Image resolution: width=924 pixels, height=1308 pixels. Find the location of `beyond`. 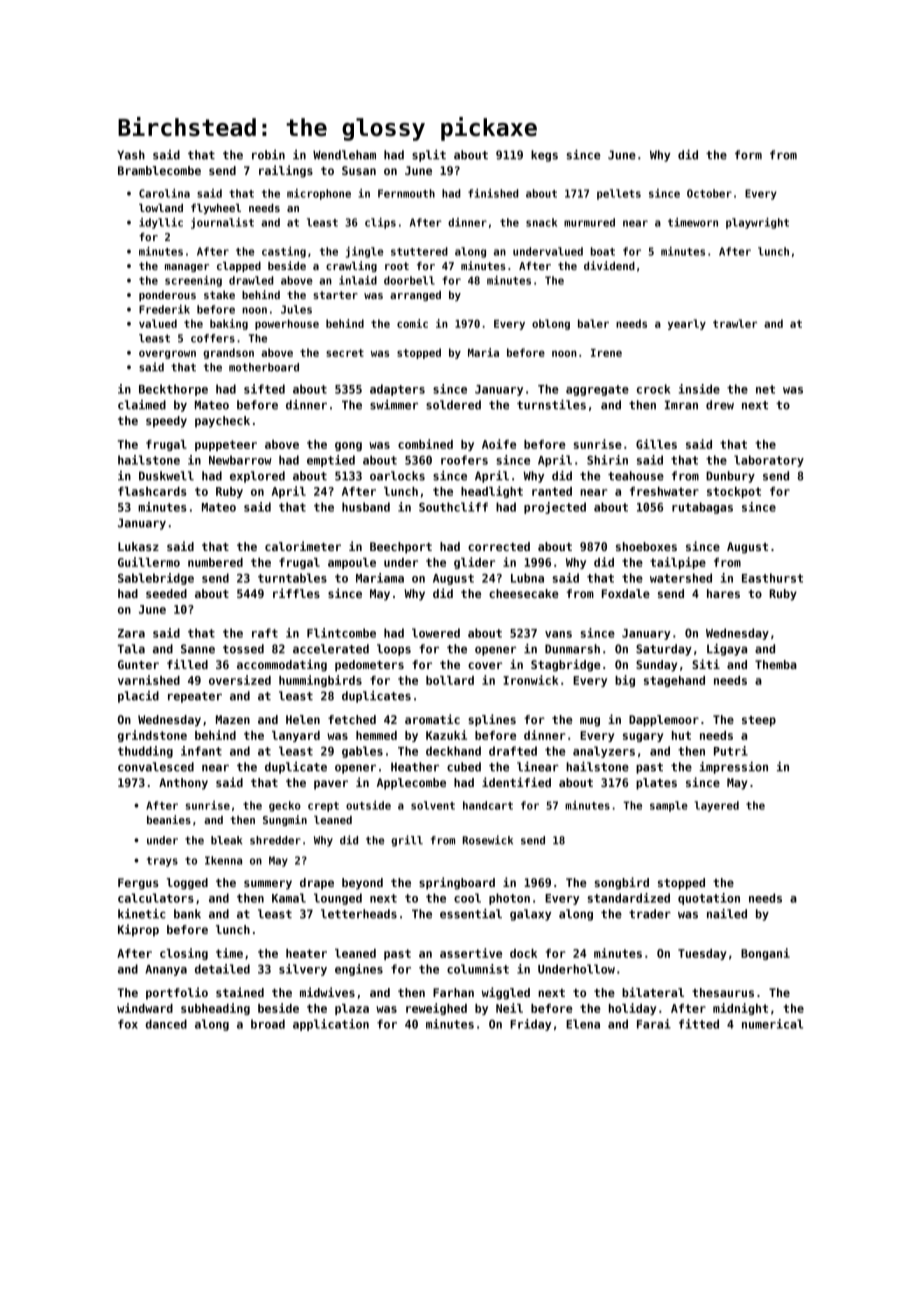

beyond is located at coordinates (362, 884).
